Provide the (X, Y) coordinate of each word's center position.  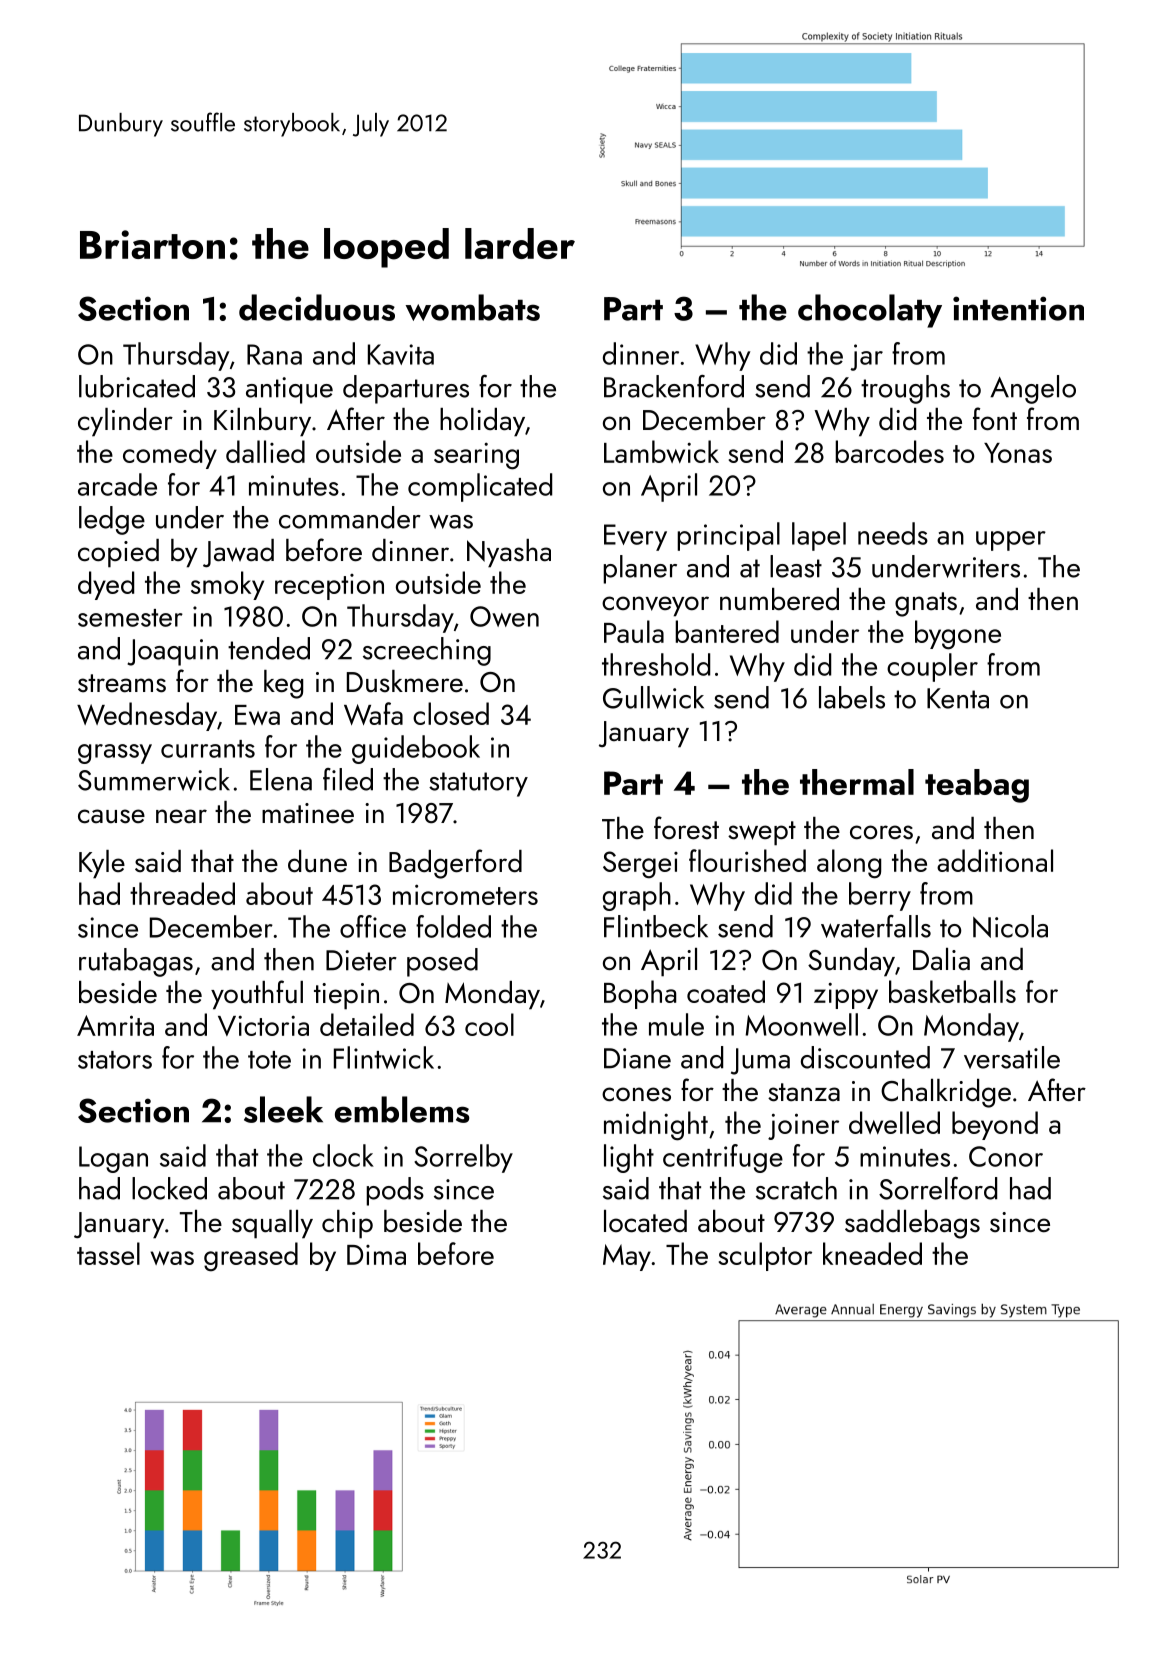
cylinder (125, 422)
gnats (926, 604)
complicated (480, 487)
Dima (376, 1255)
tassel (108, 1253)
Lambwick (661, 451)
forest (686, 827)
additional (995, 860)
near (181, 816)
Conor (1006, 1156)
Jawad (238, 553)
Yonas (1018, 453)
